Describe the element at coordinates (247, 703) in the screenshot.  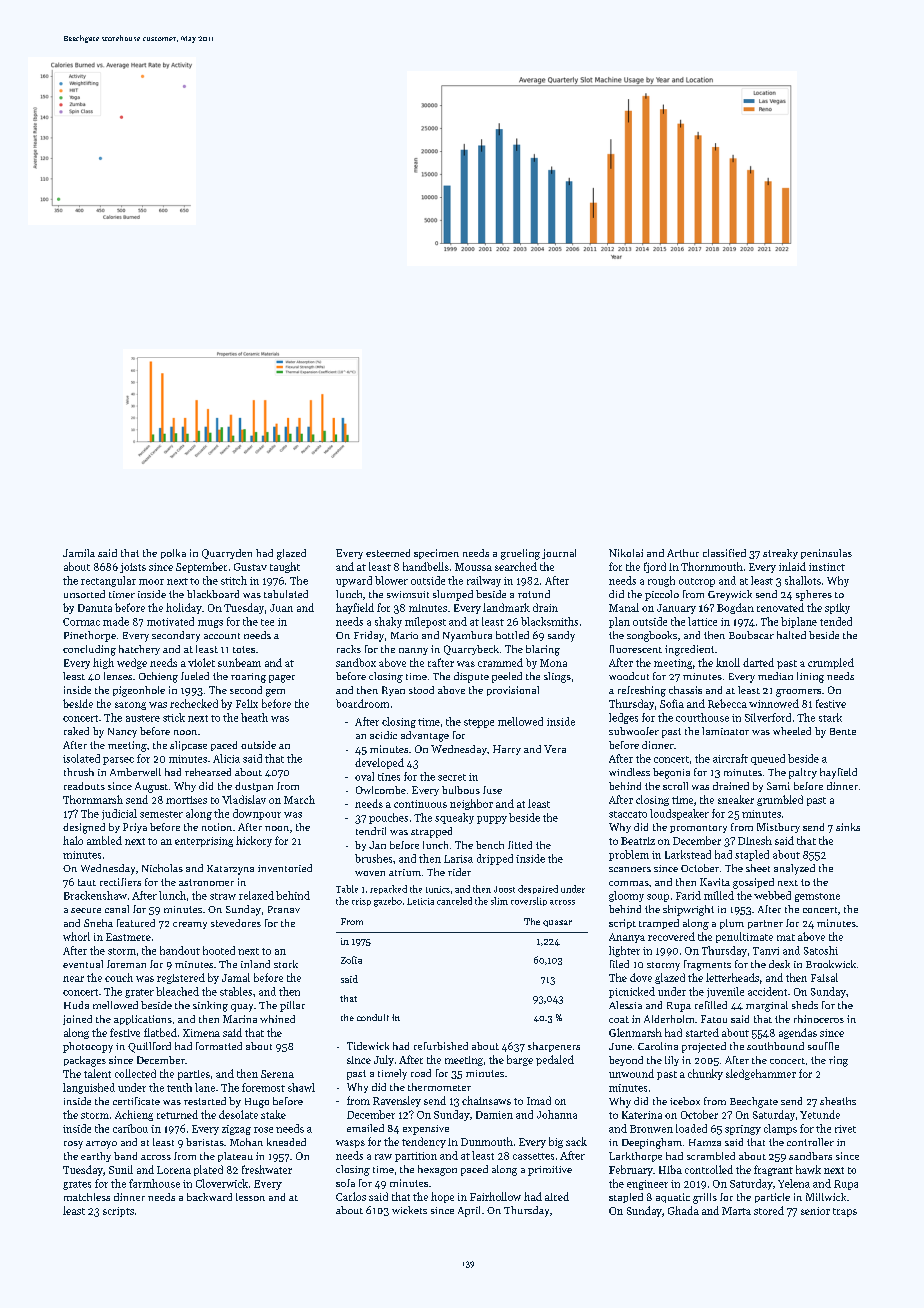
I see `Felix` at that location.
